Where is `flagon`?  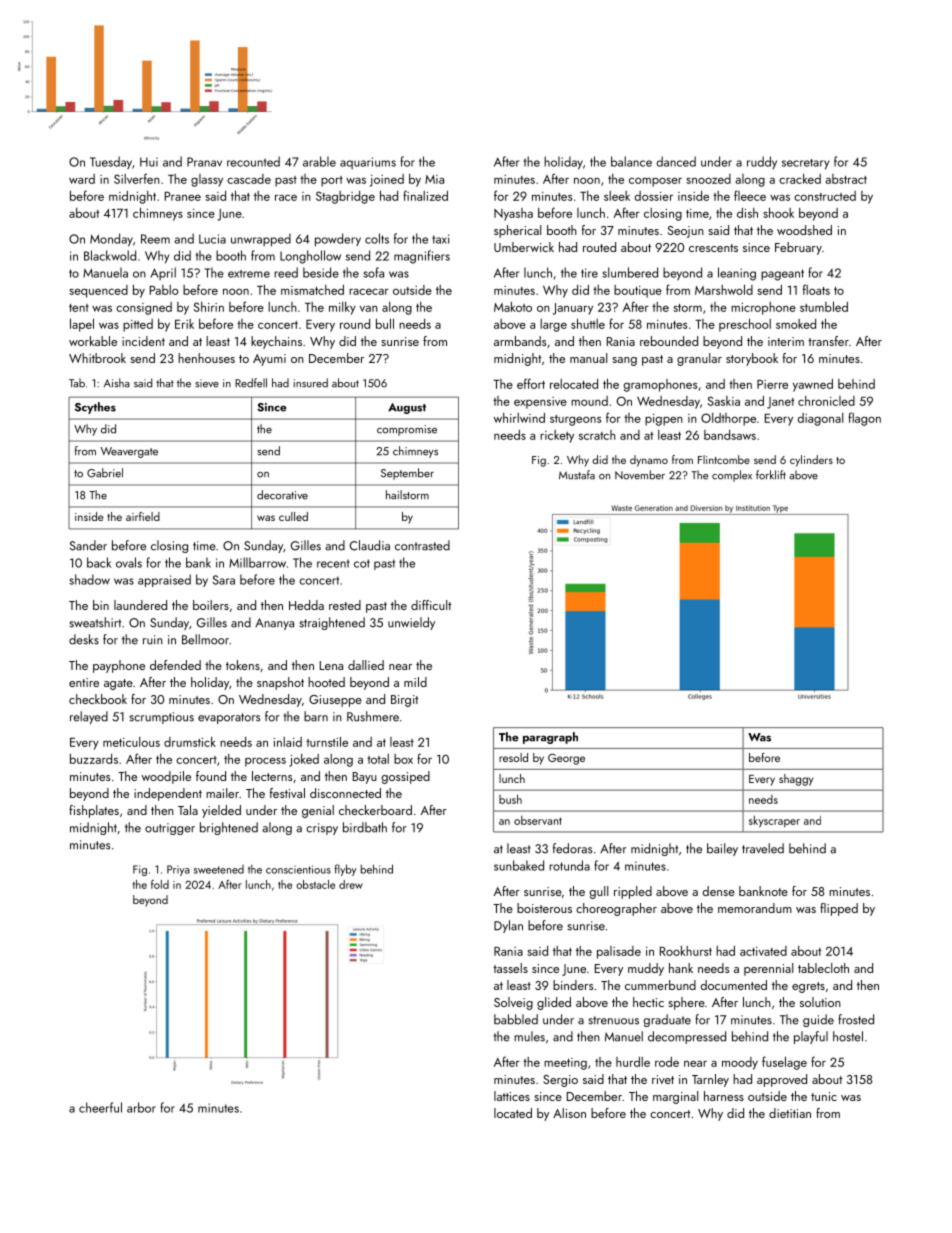 flagon is located at coordinates (864, 419).
